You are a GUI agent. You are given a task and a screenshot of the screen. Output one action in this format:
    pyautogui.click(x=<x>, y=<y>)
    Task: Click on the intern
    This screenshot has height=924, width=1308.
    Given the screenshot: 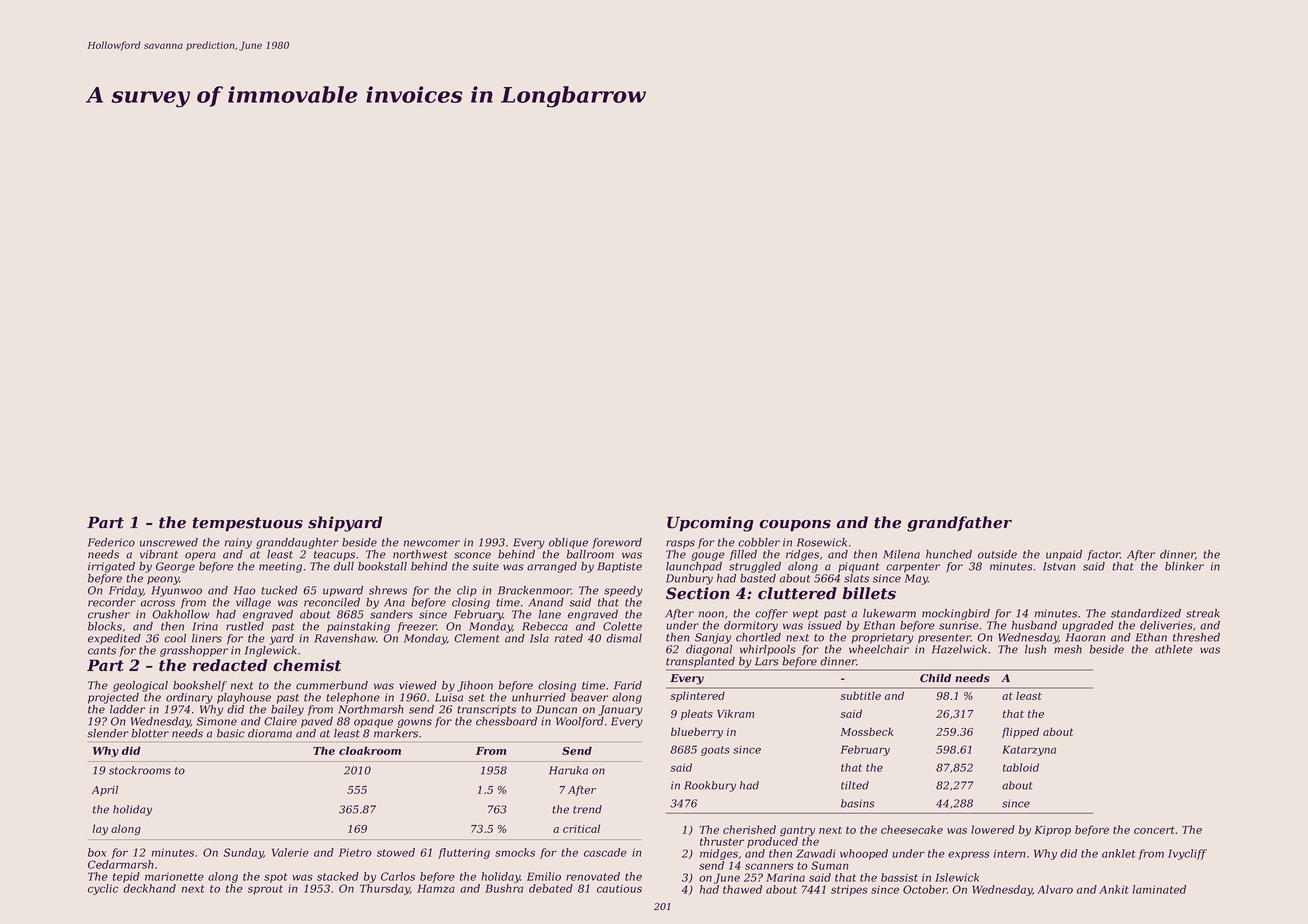 What is the action you would take?
    pyautogui.click(x=1010, y=853)
